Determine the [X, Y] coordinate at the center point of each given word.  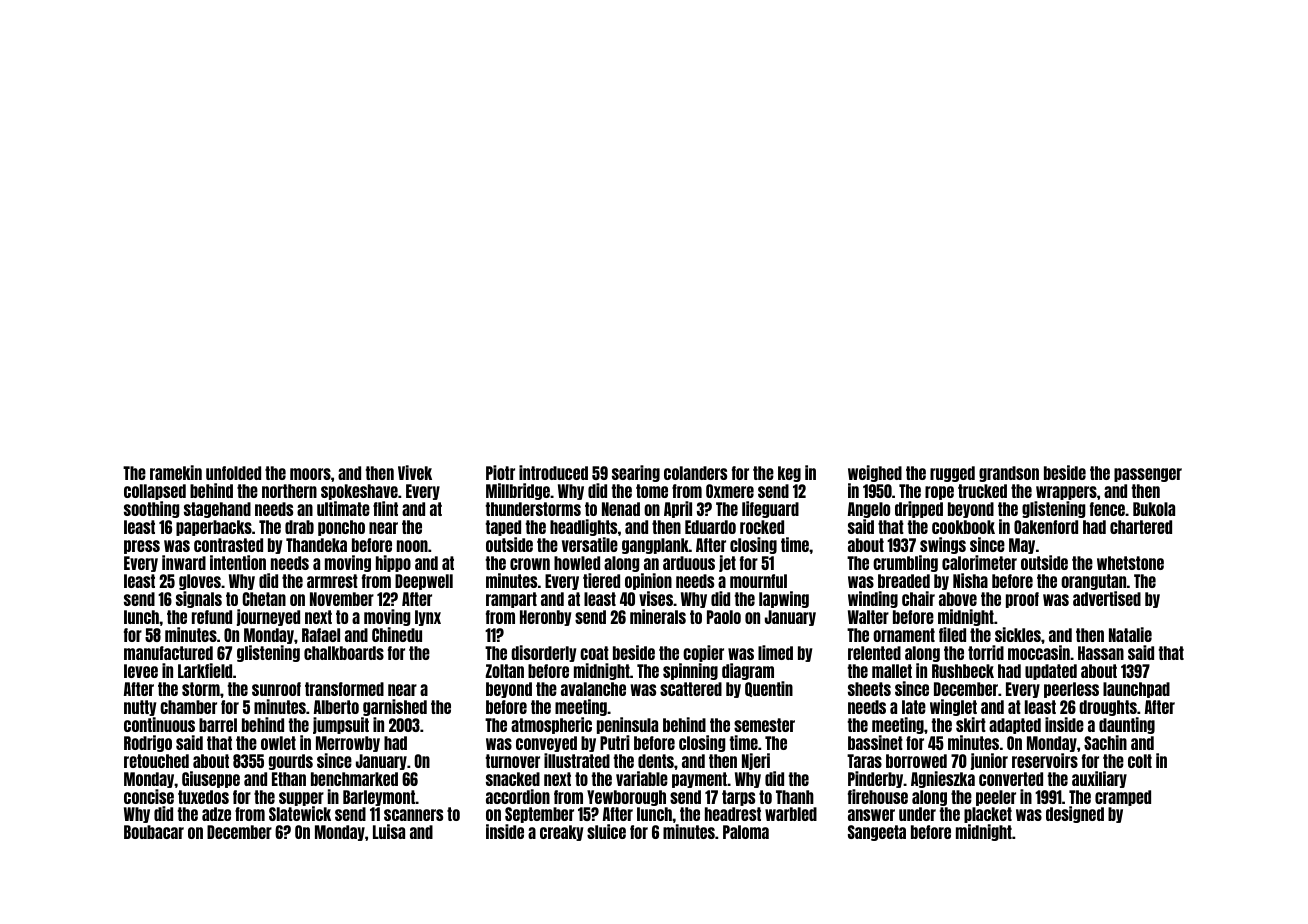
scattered [691, 689]
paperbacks [214, 528]
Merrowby [348, 744]
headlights [583, 527]
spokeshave [359, 492]
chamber [188, 707]
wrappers [1066, 493]
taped [503, 528]
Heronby [545, 618]
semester [764, 725]
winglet [953, 707]
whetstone [1130, 563]
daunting [1127, 725]
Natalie [1130, 634]
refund [212, 617]
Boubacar [154, 832]
